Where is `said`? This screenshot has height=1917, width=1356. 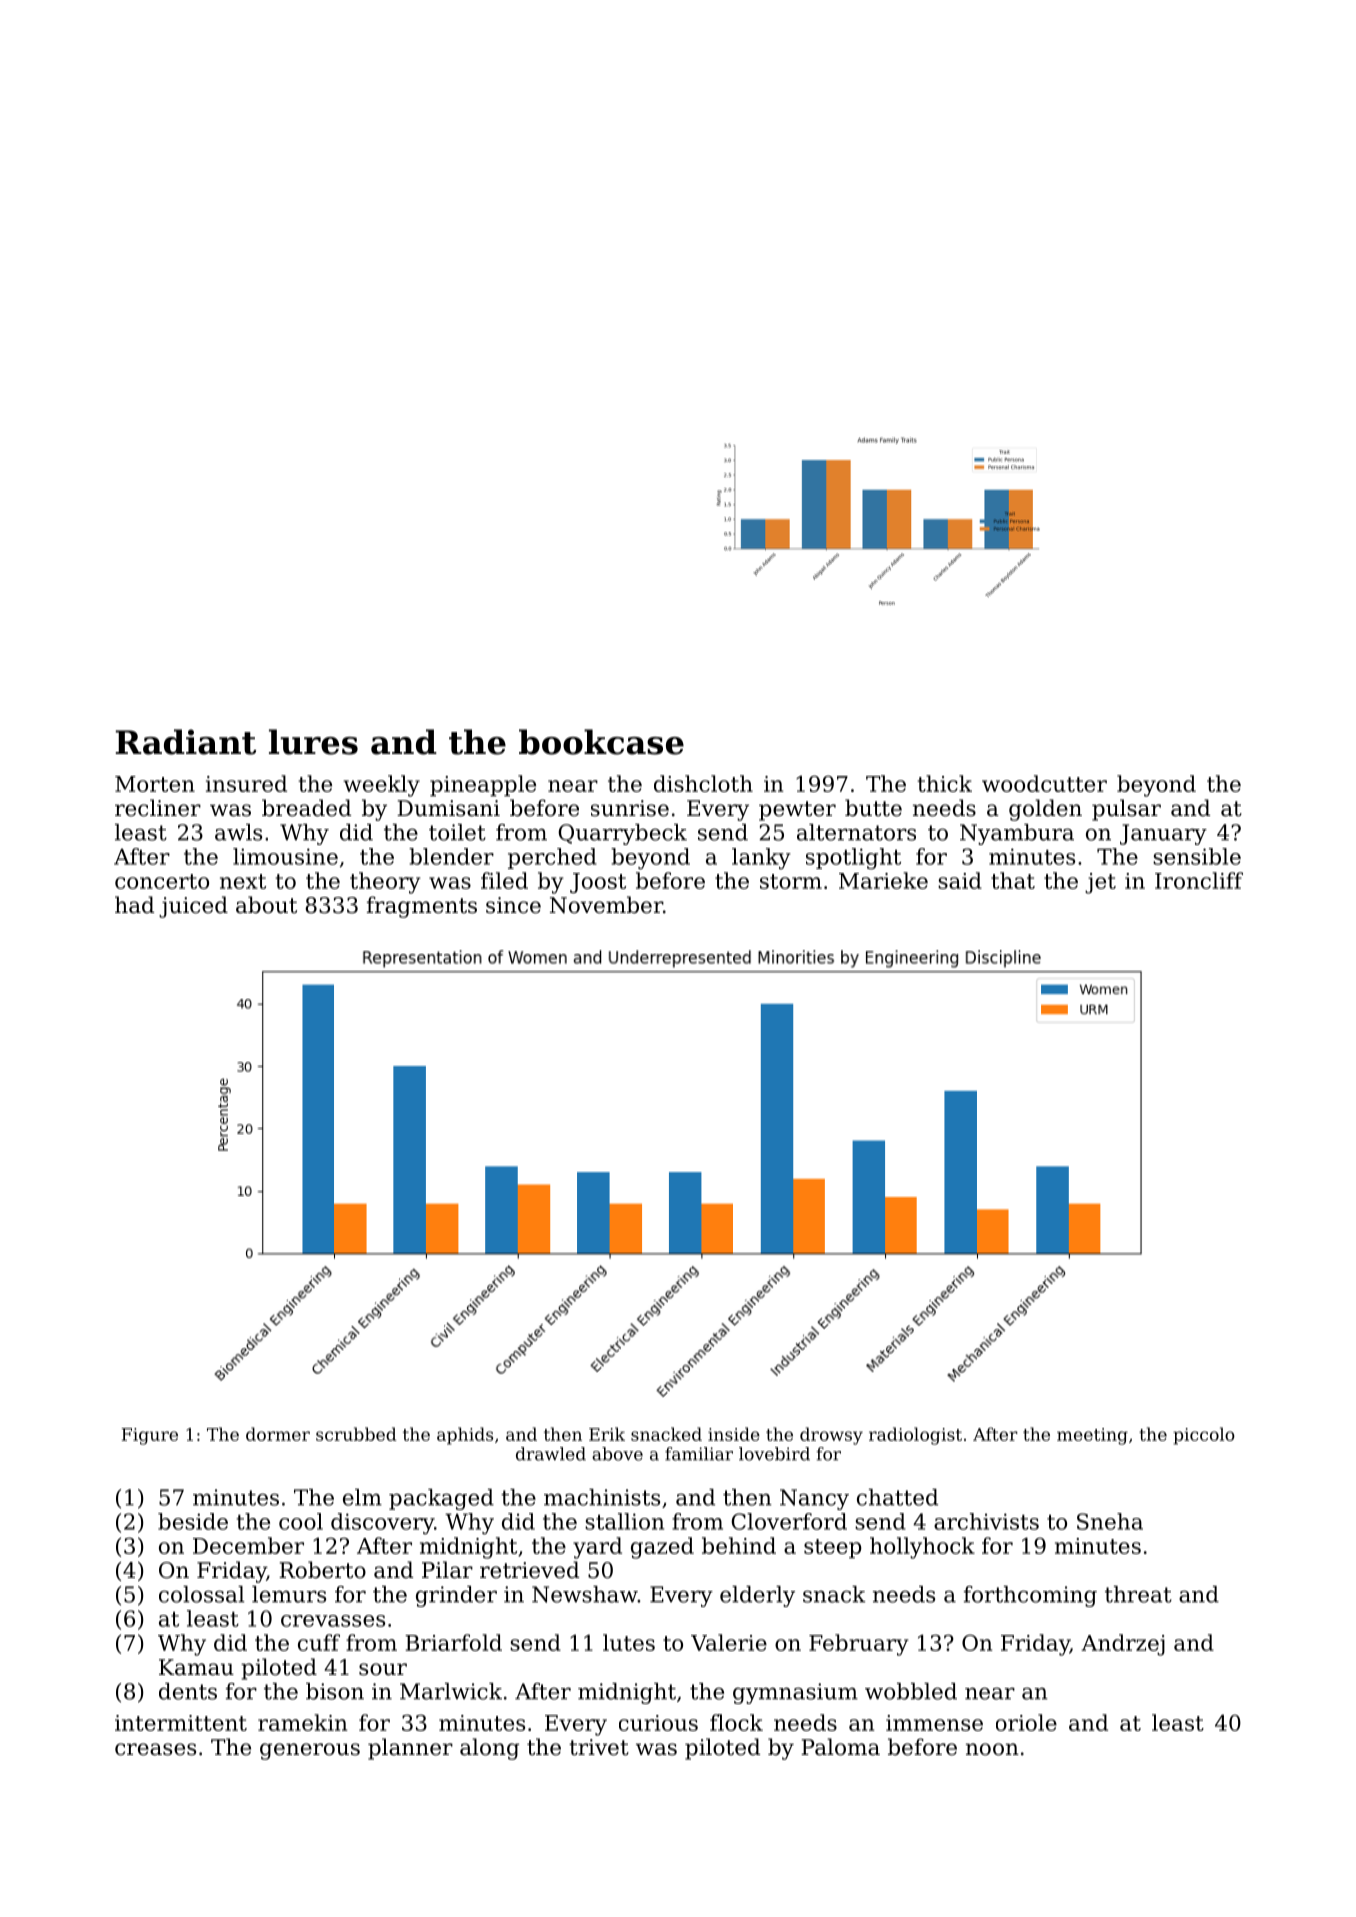
said is located at coordinates (960, 880).
